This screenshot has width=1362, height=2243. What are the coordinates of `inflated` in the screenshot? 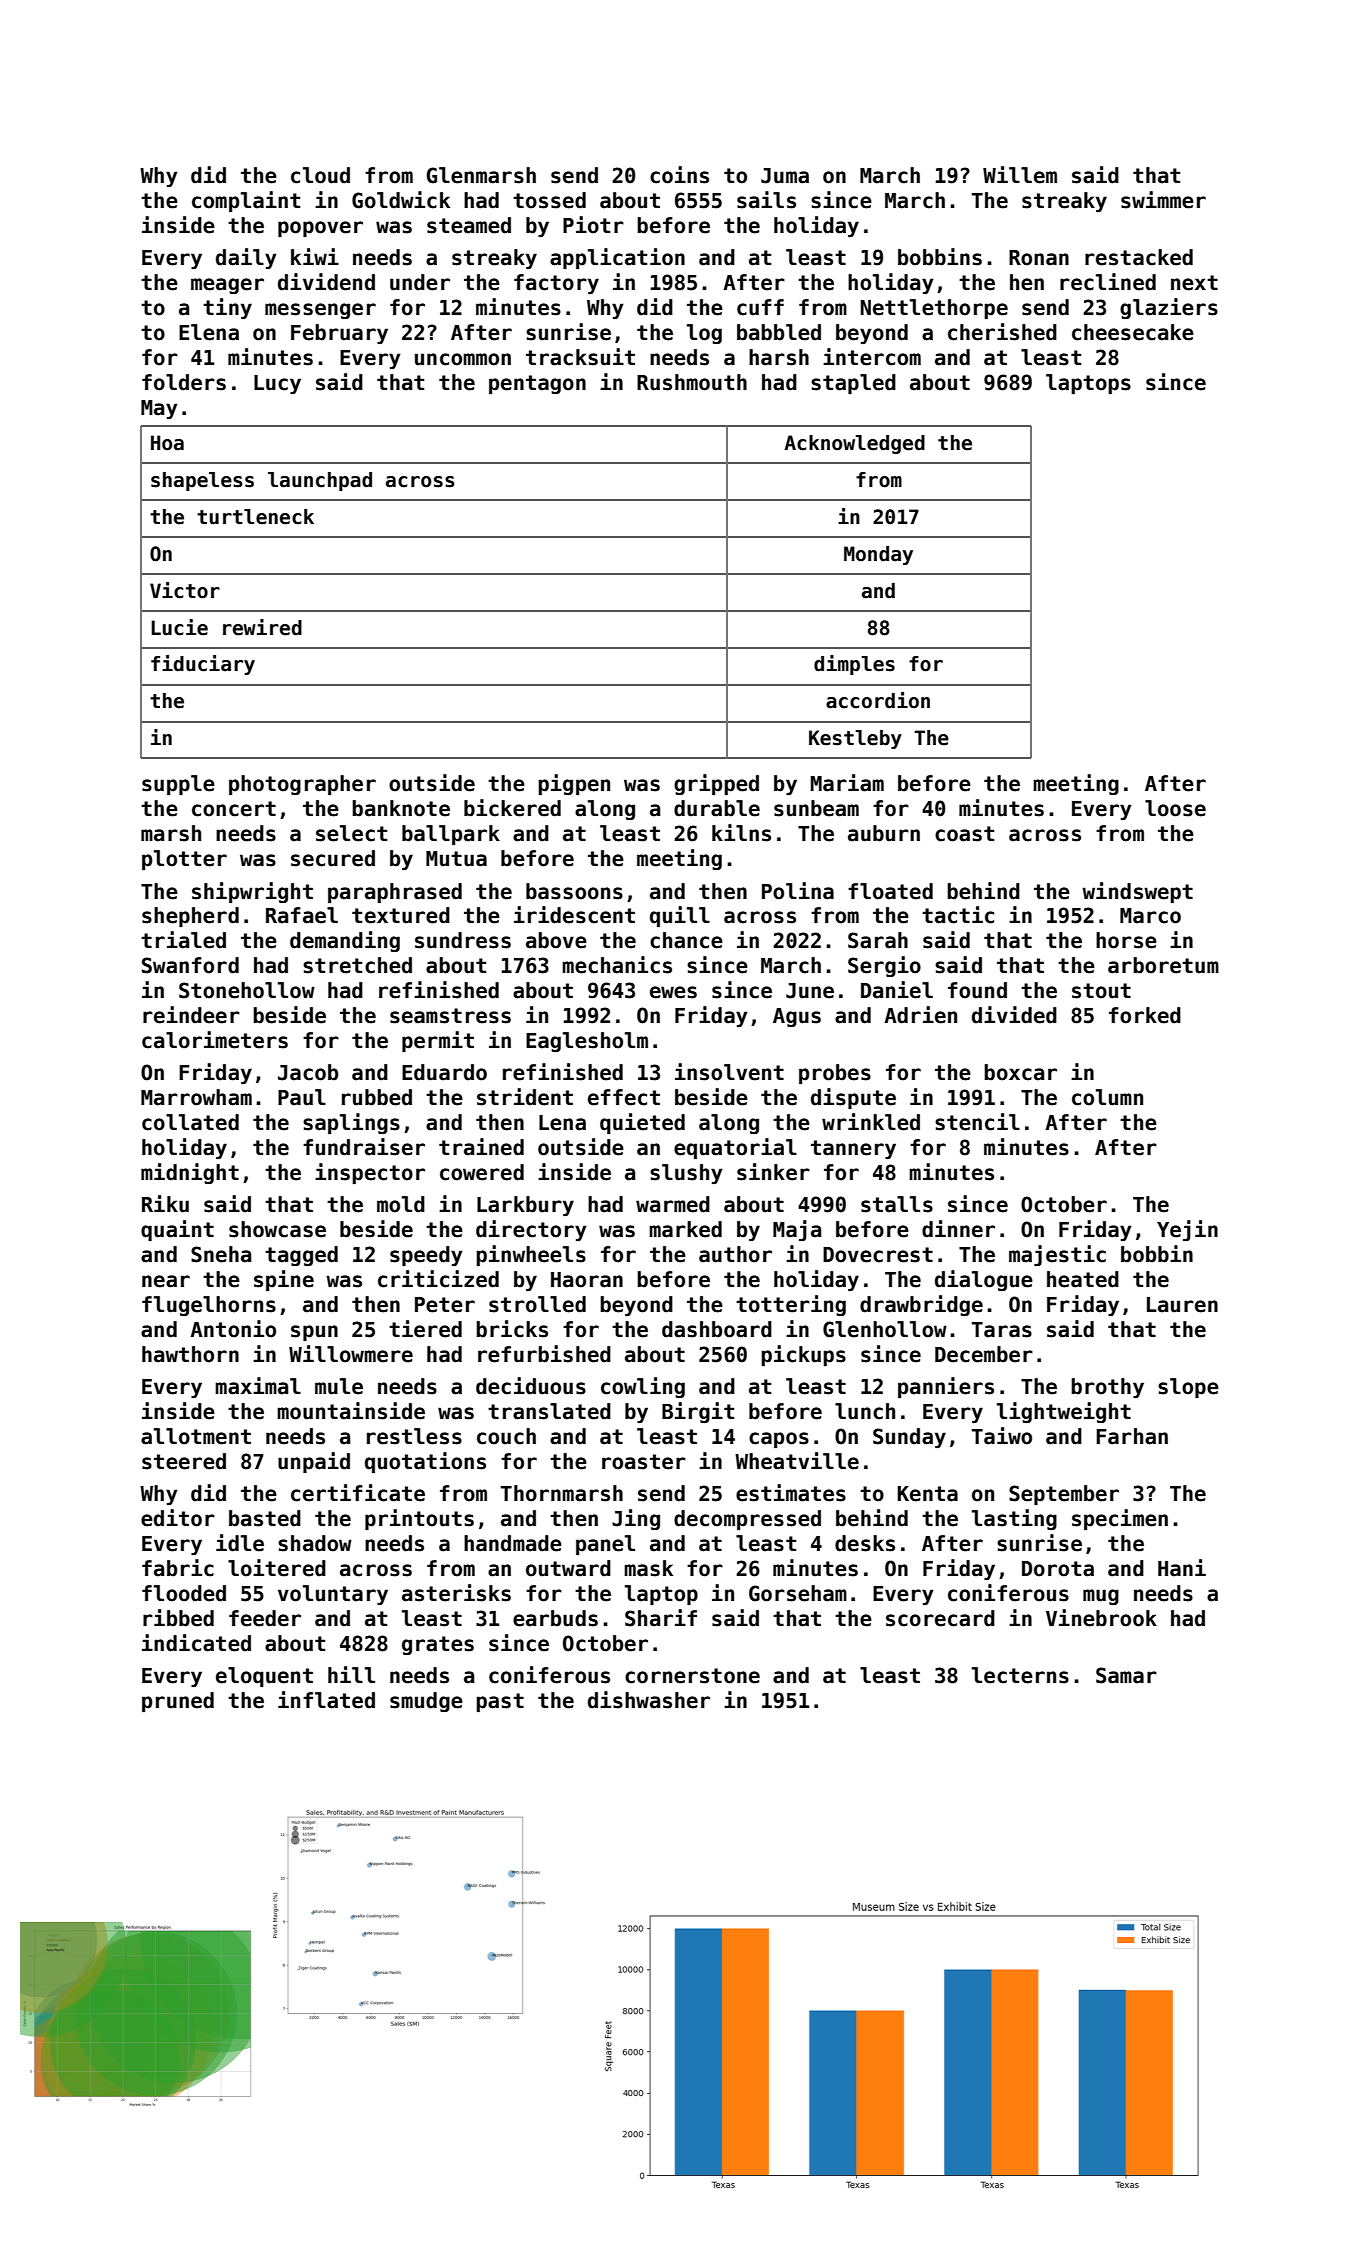 It's located at (326, 1700).
